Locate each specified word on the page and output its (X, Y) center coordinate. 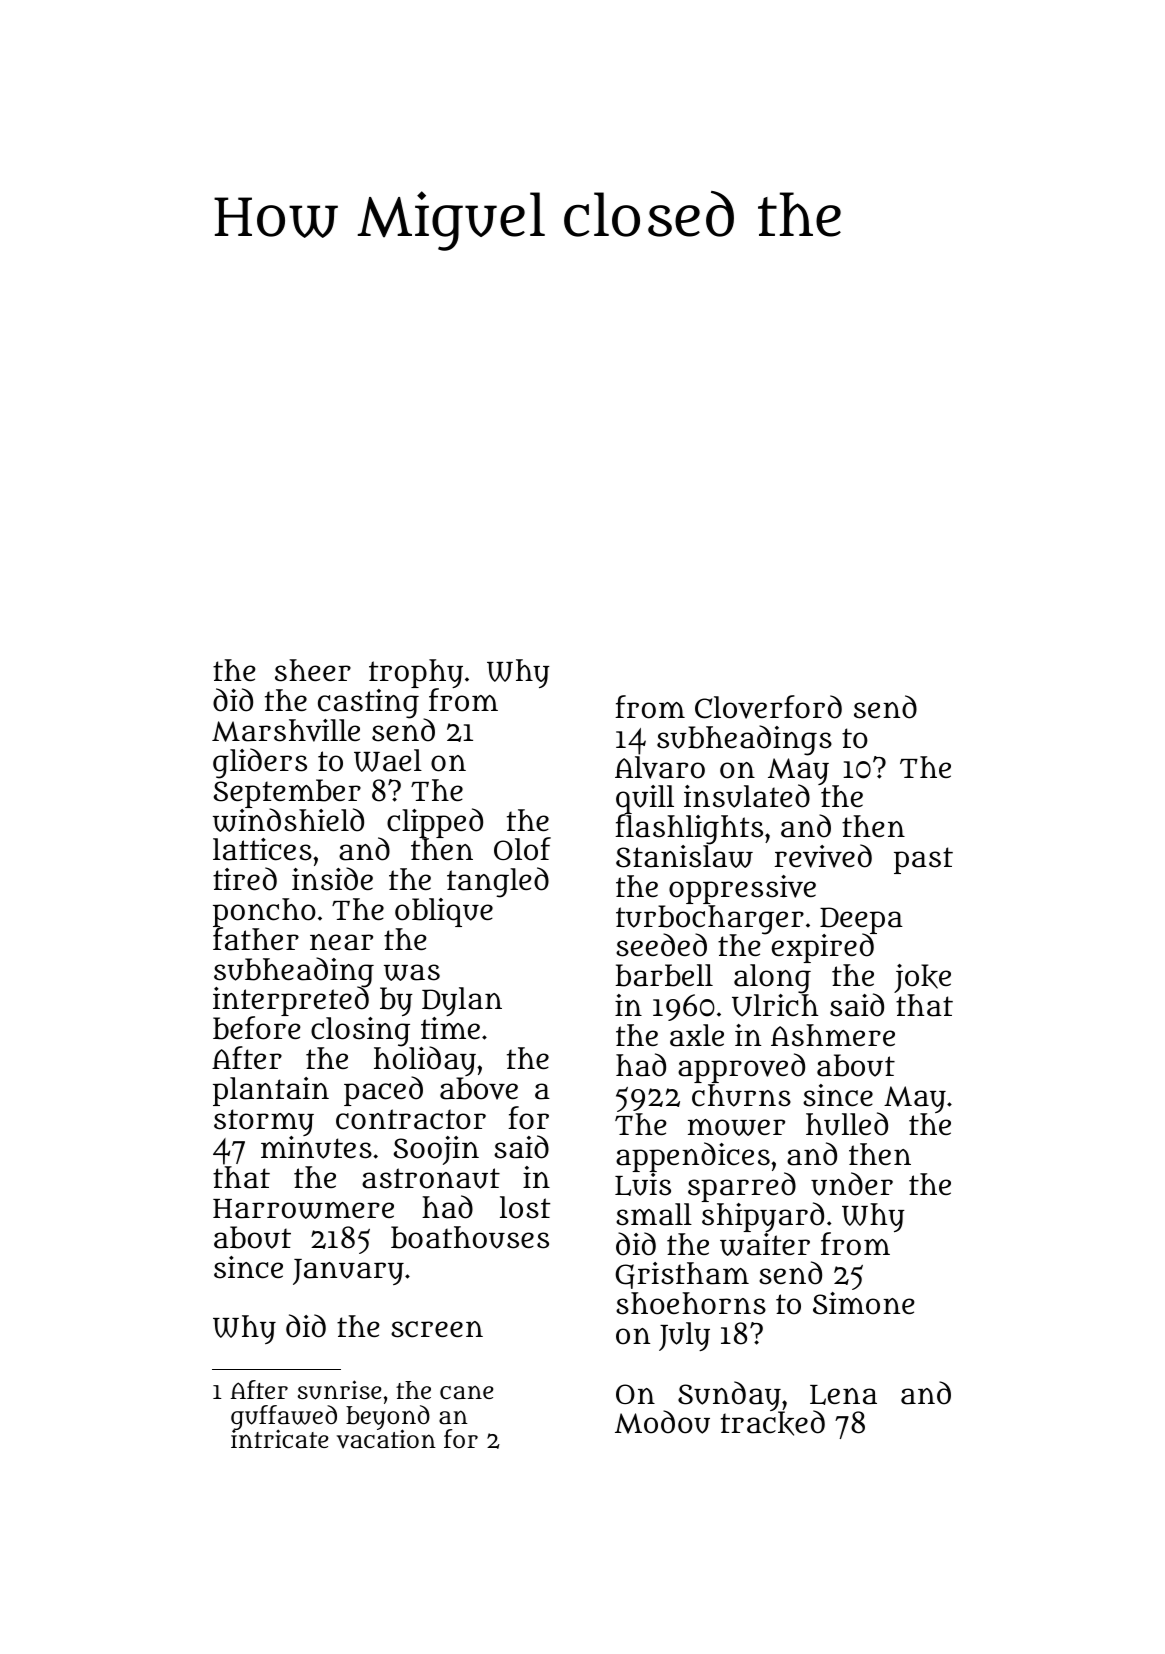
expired (823, 949)
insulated (747, 796)
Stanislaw (684, 856)
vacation (386, 1439)
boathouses (470, 1237)
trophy (416, 674)
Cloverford (768, 707)
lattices (262, 849)
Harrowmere (303, 1209)
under (852, 1184)
